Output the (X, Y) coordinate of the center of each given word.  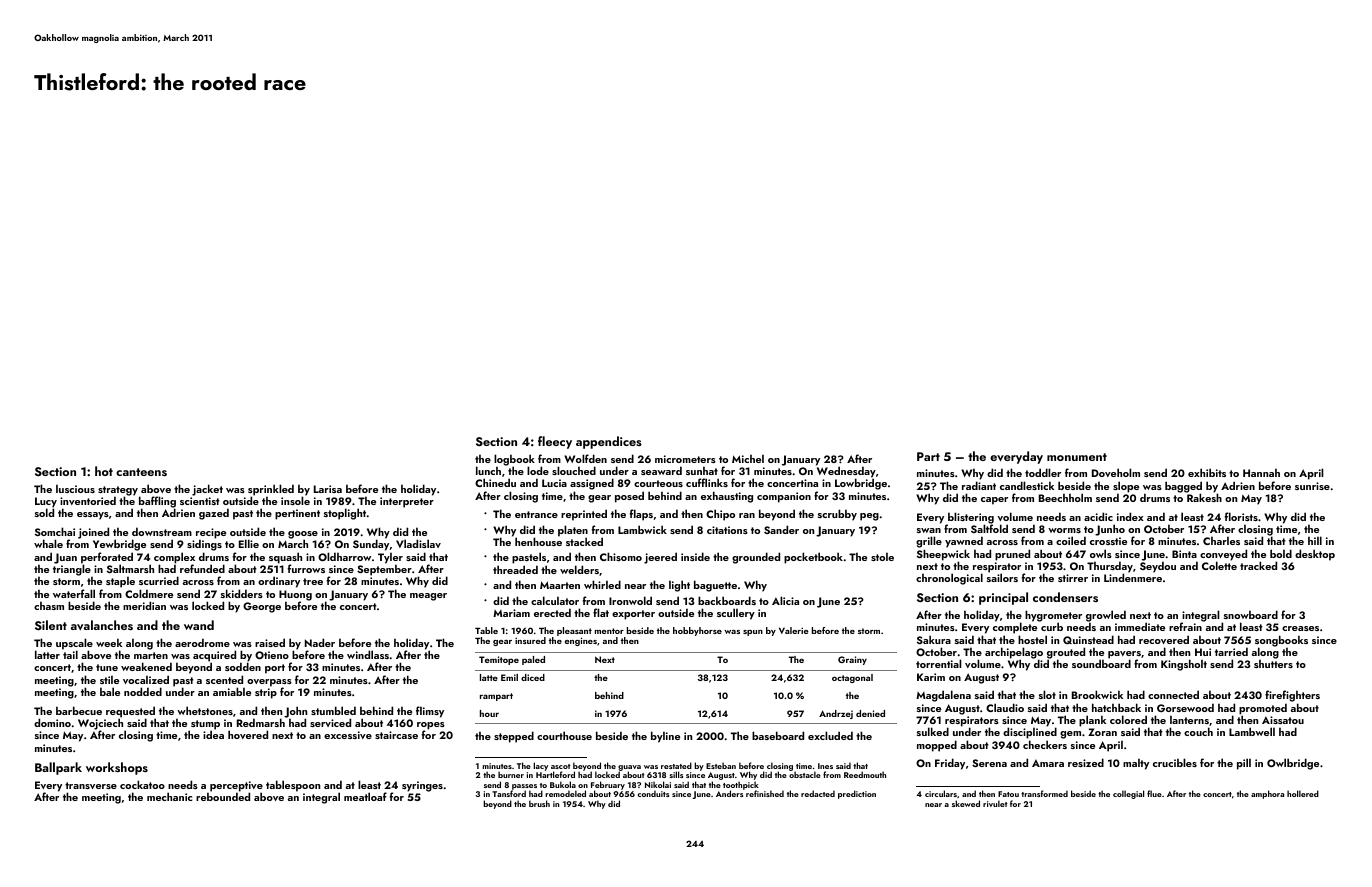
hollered (1303, 793)
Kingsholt (1184, 665)
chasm (49, 605)
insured (530, 640)
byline (665, 737)
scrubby (837, 515)
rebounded (223, 796)
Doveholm (1116, 472)
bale (110, 691)
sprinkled (271, 490)
